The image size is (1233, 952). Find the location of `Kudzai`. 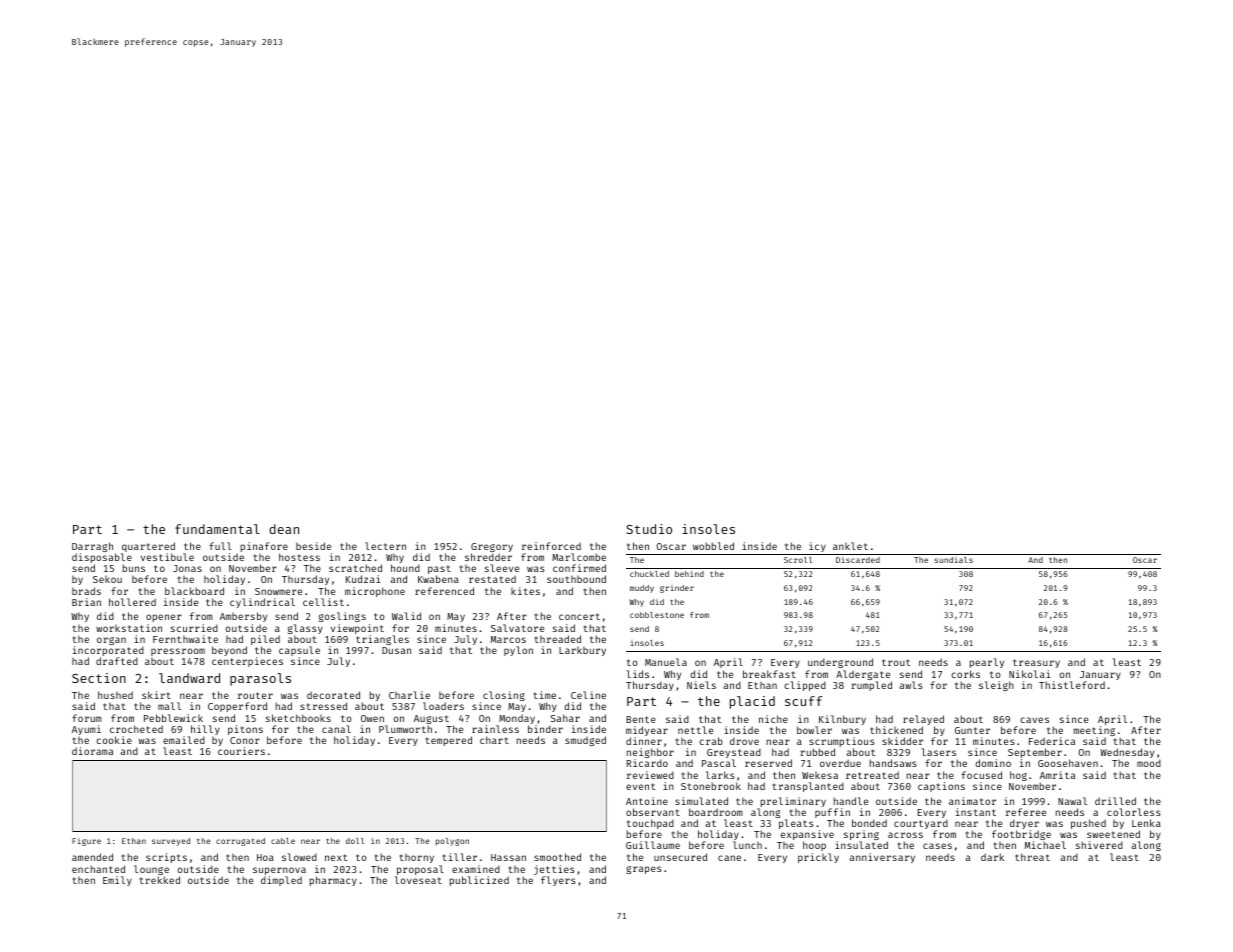

Kudzai is located at coordinates (363, 579).
